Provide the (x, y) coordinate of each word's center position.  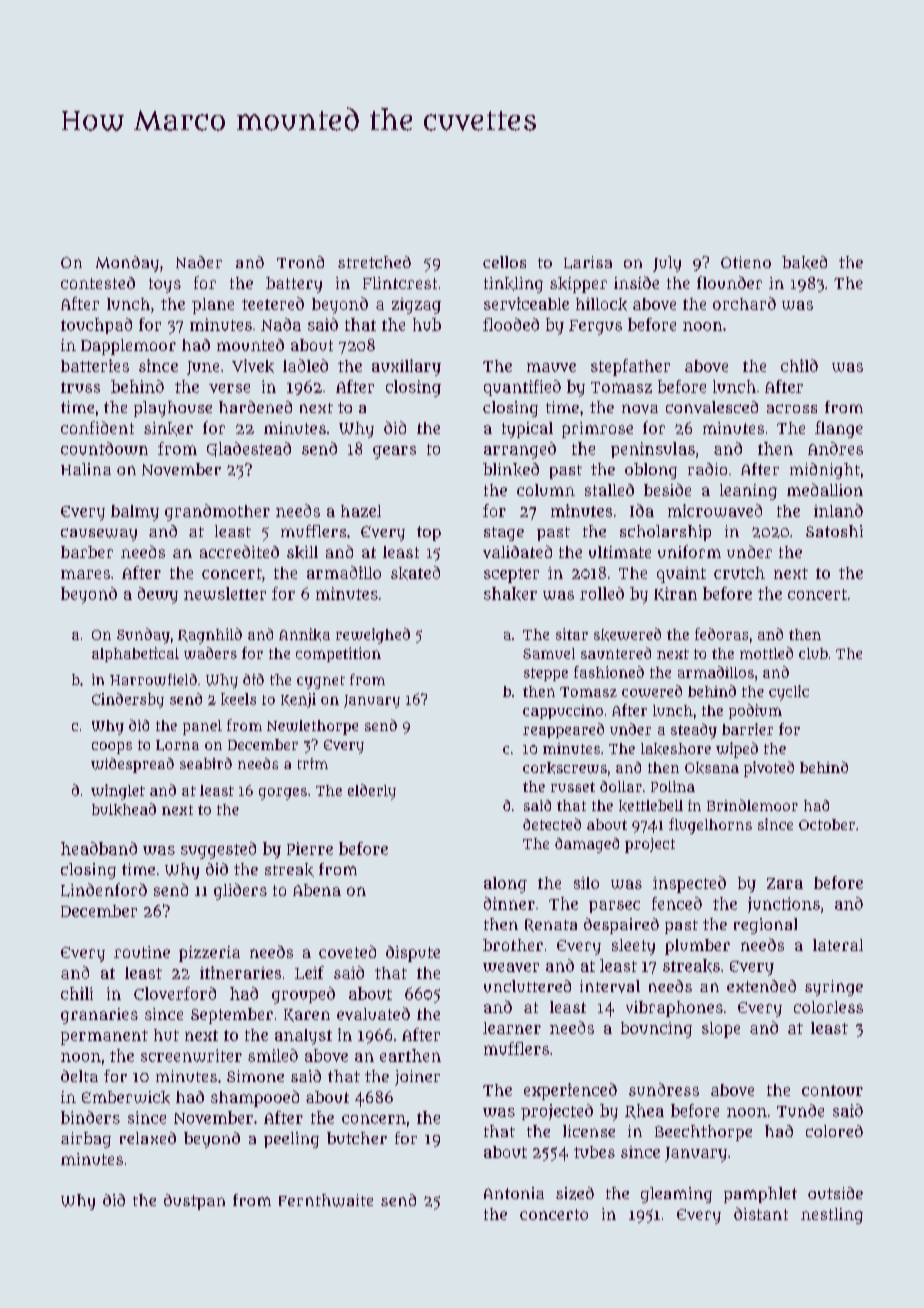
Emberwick (126, 1097)
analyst (303, 1037)
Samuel (549, 653)
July (667, 264)
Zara (785, 883)
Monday (127, 264)
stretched (374, 262)
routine (142, 952)
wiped (737, 750)
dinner (509, 903)
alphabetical (135, 654)
